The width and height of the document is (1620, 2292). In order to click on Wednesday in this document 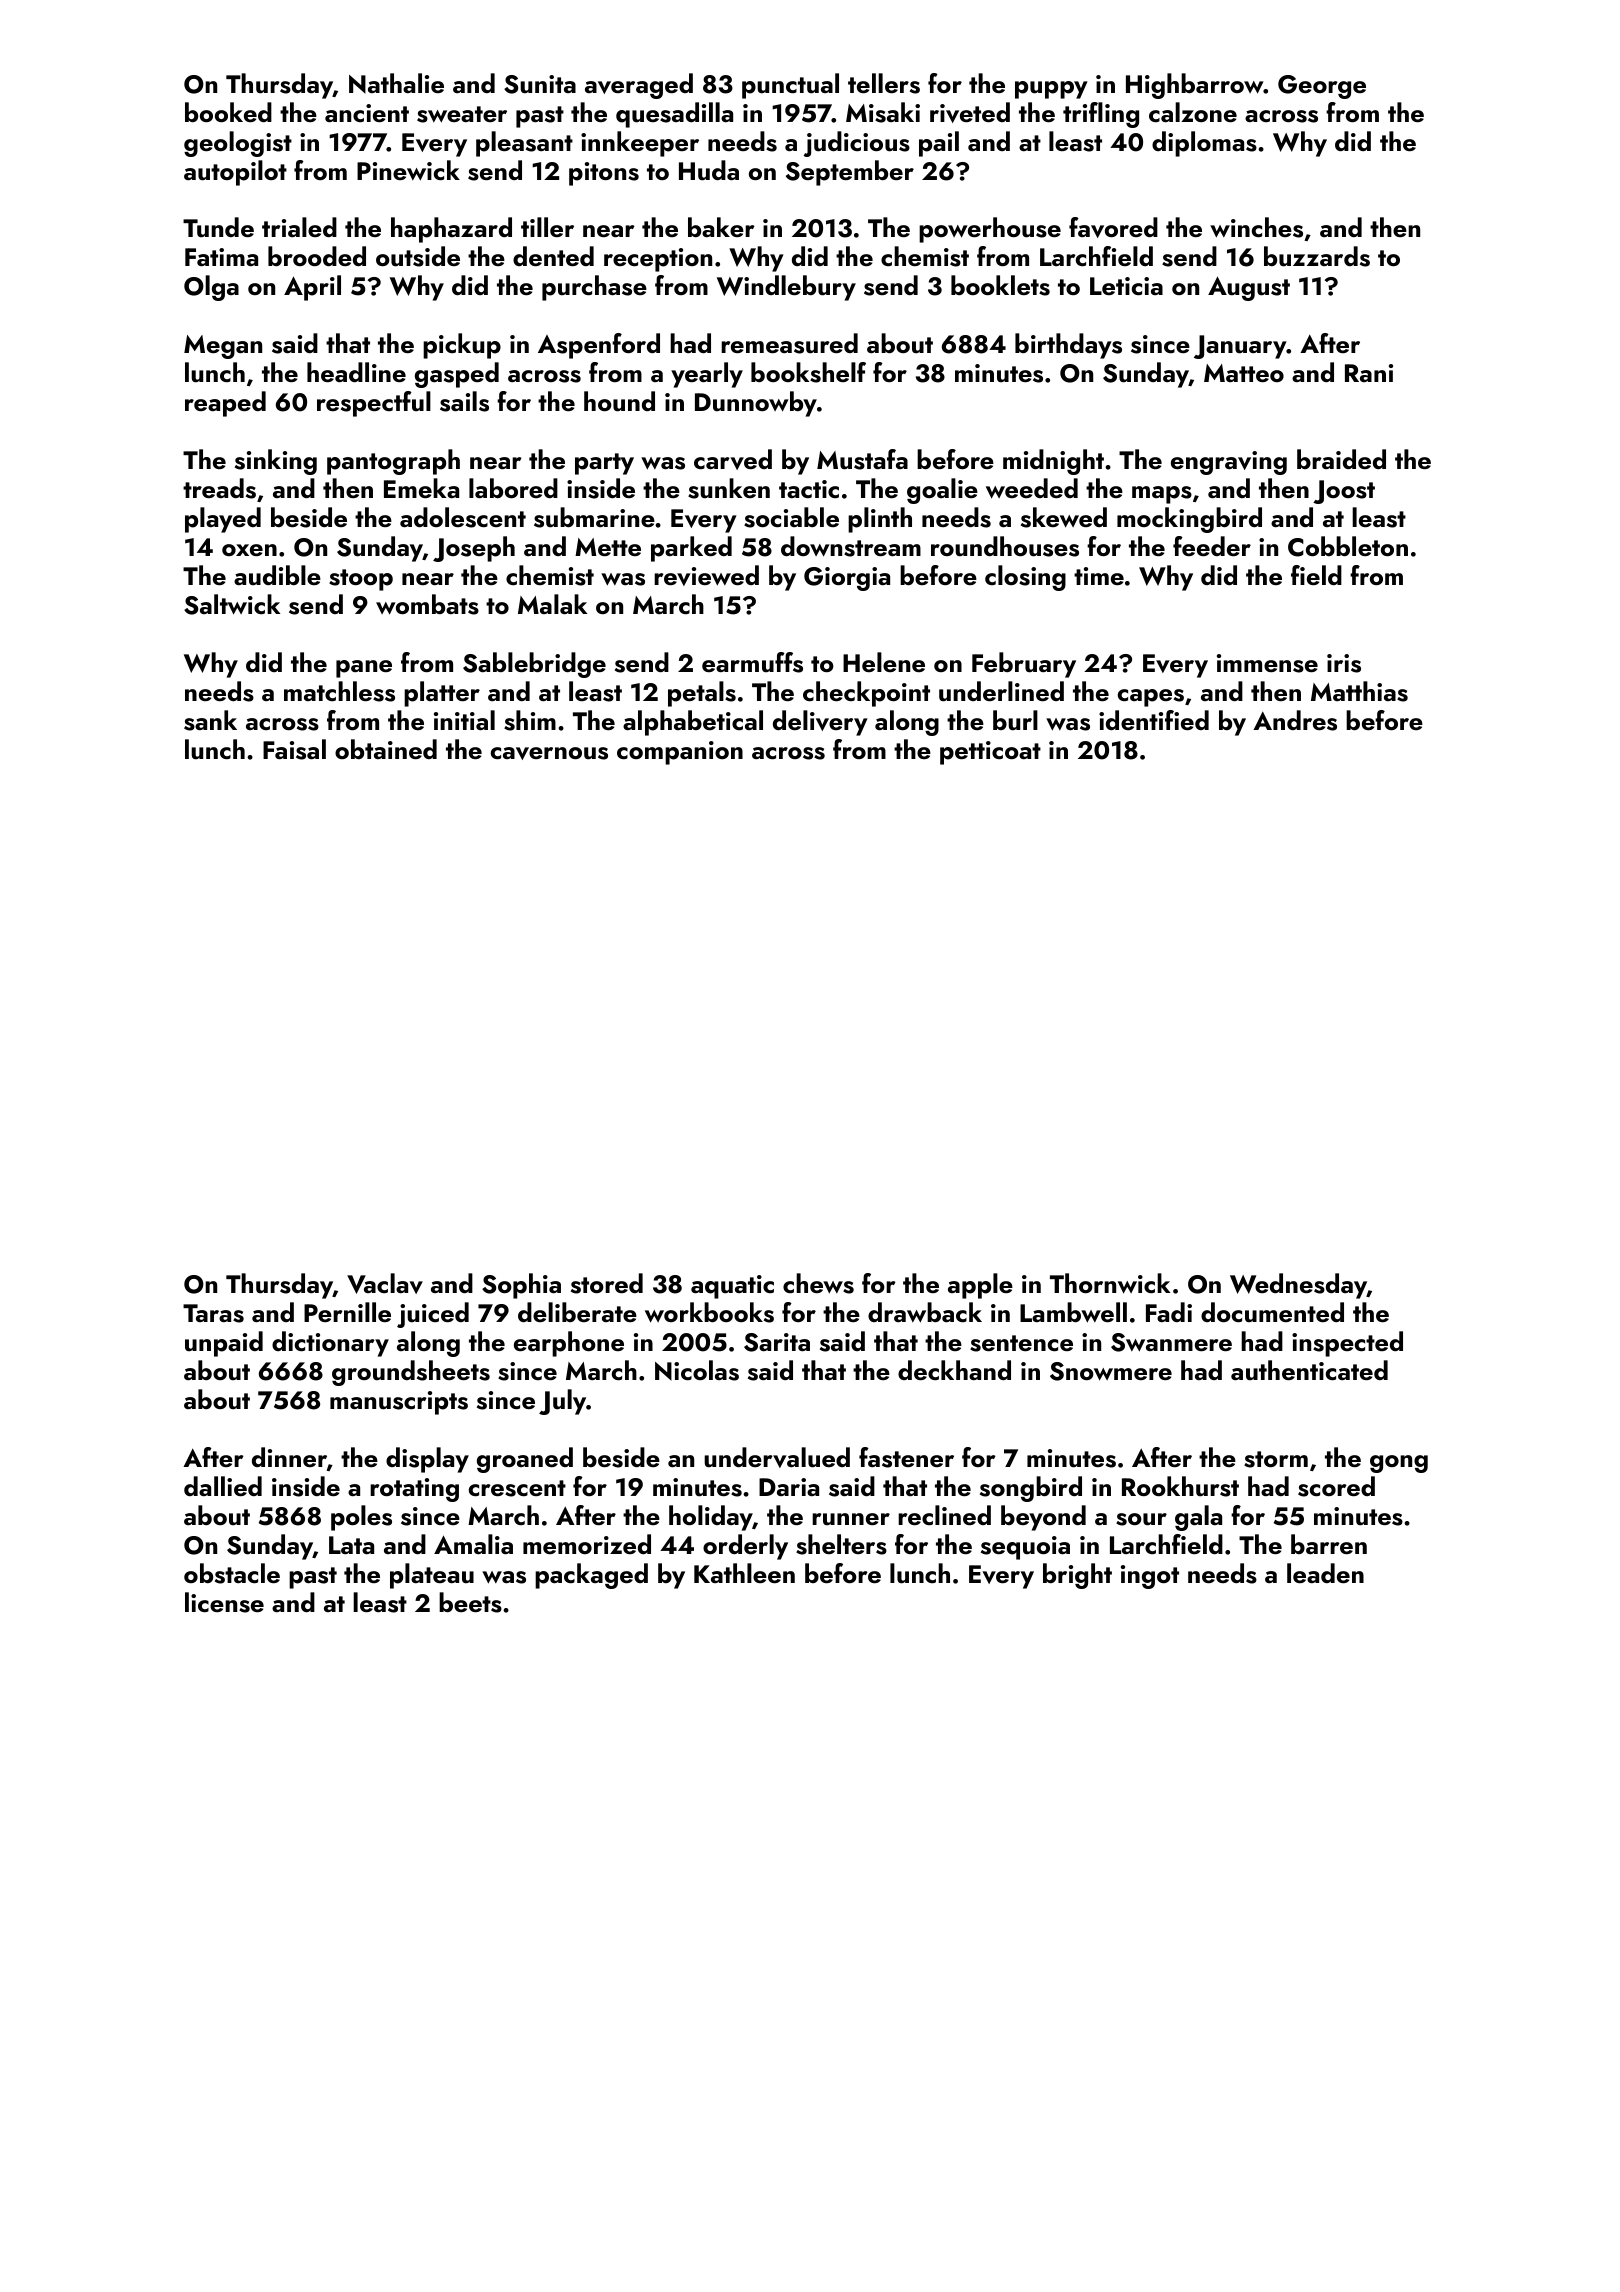, I will do `click(1298, 1286)`.
